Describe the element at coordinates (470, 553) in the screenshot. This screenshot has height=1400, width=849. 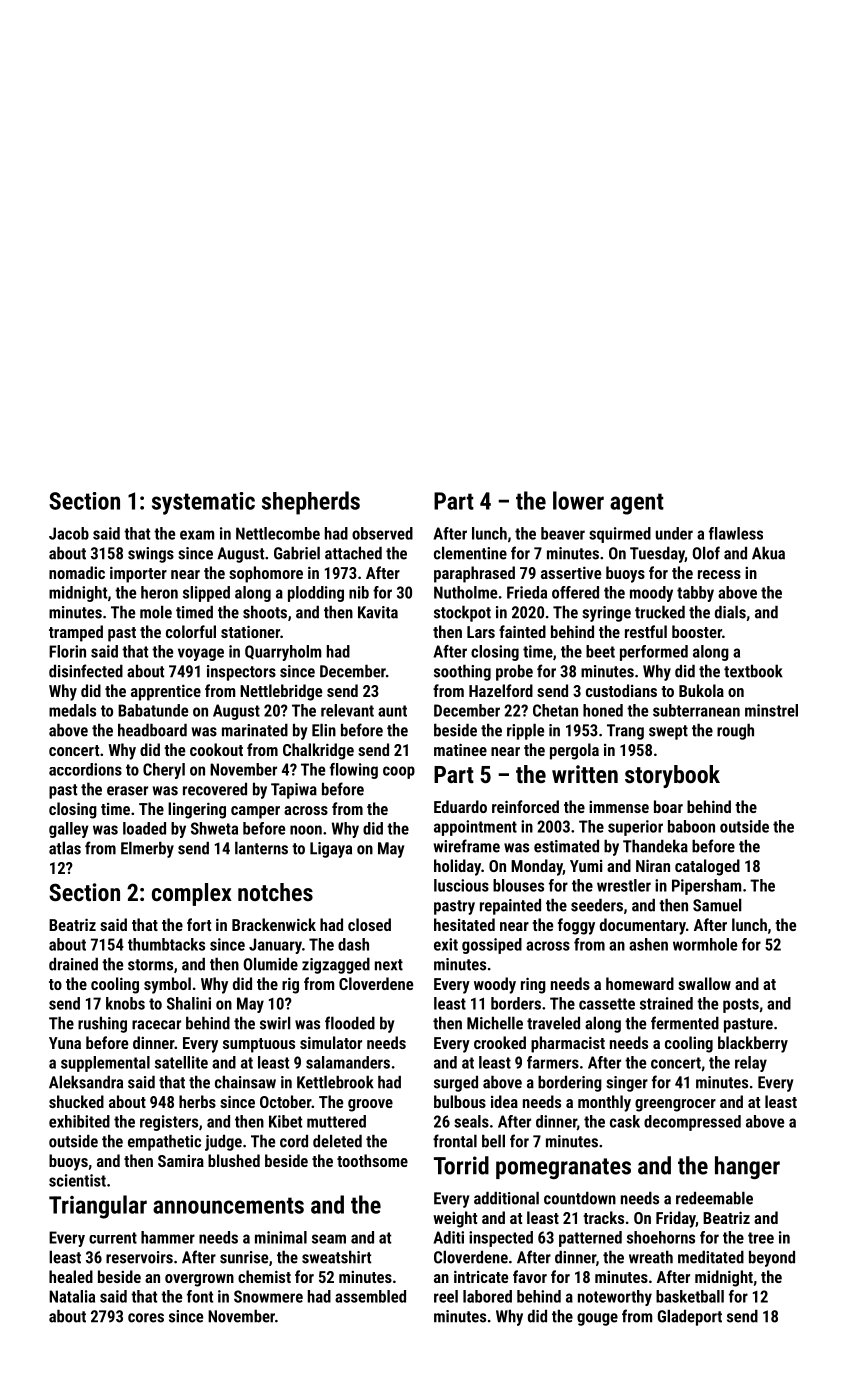
I see `clementine` at that location.
